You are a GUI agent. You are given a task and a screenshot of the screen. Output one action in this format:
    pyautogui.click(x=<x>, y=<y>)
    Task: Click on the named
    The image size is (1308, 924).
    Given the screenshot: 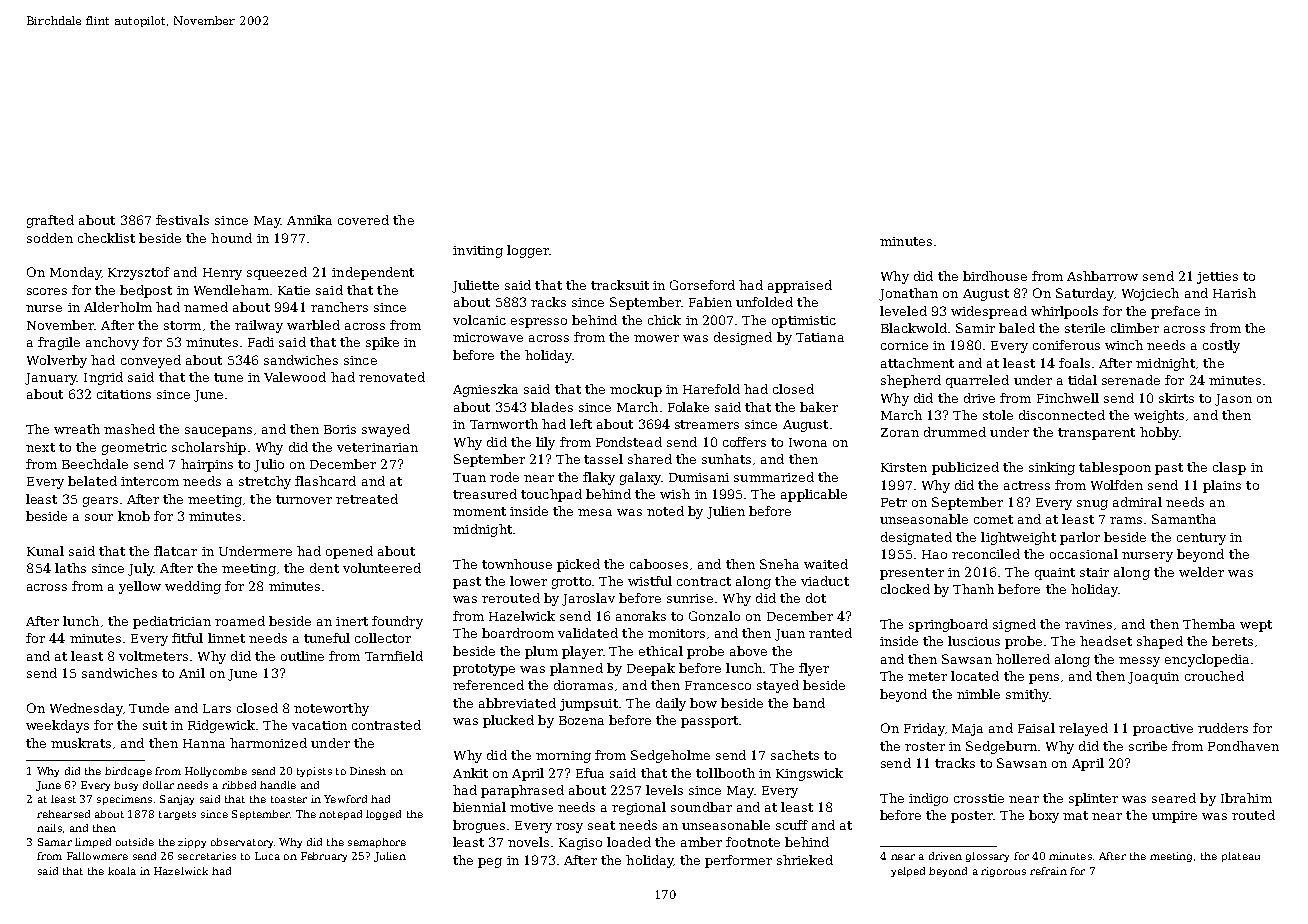 What is the action you would take?
    pyautogui.click(x=206, y=307)
